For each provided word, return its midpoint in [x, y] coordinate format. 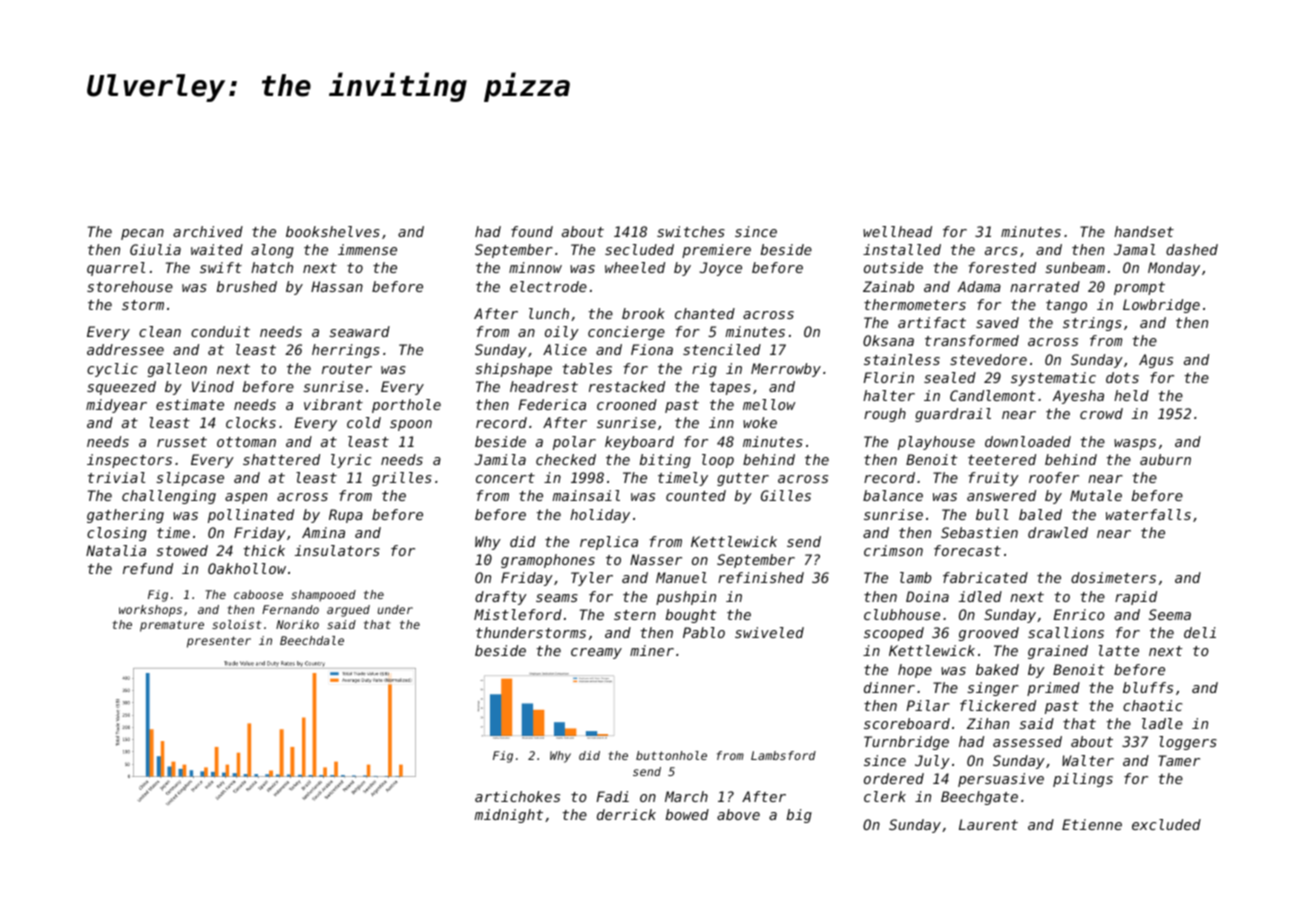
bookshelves [333, 231]
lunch [549, 313]
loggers [1188, 743]
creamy [596, 653]
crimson [893, 550]
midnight [509, 816]
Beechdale [312, 640]
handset [1144, 231]
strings [1092, 324]
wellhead [897, 231]
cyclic [112, 370]
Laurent [988, 824]
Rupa [346, 516]
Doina [927, 596]
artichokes [517, 796]
